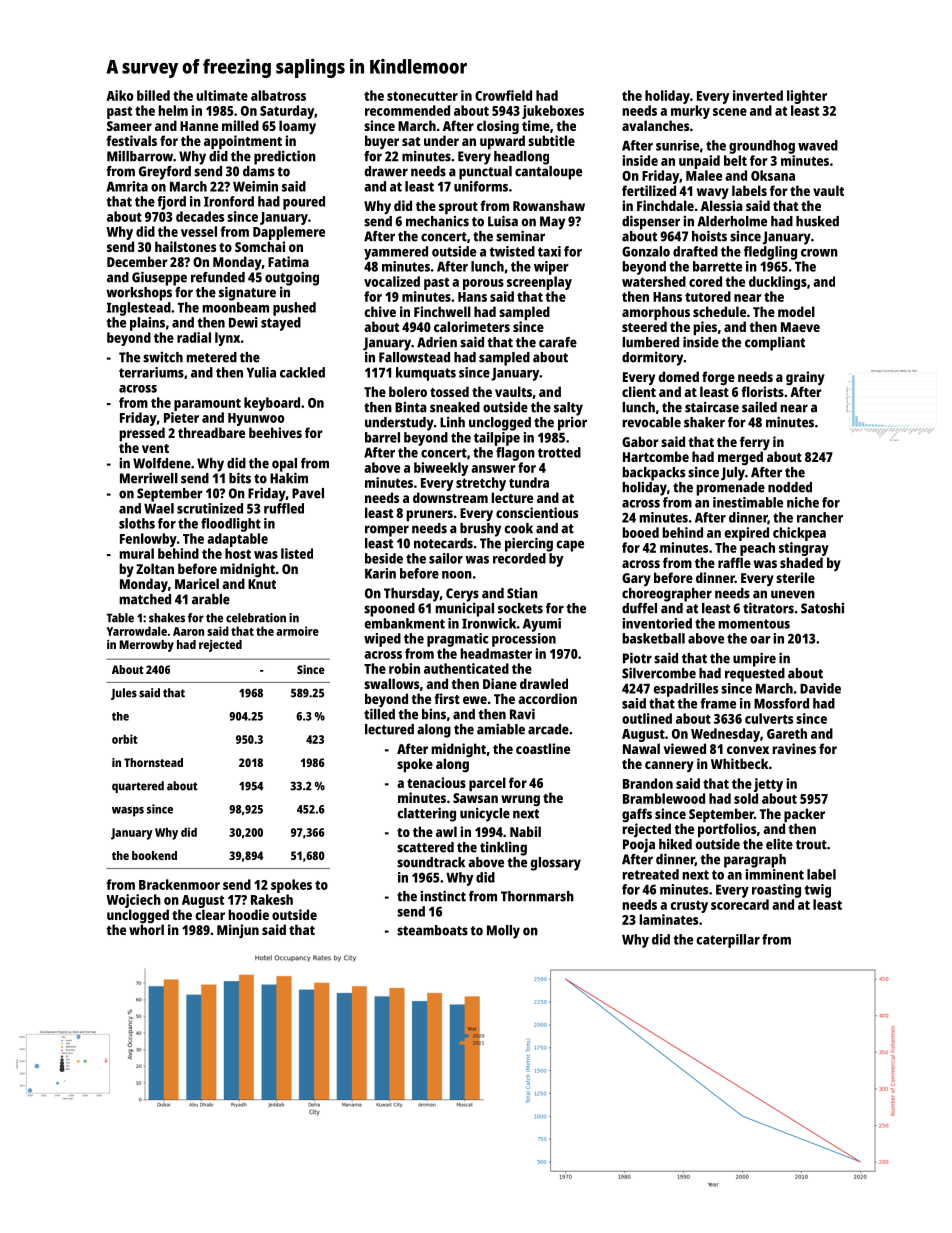 This screenshot has height=1233, width=952. I want to click on inverted, so click(758, 95).
